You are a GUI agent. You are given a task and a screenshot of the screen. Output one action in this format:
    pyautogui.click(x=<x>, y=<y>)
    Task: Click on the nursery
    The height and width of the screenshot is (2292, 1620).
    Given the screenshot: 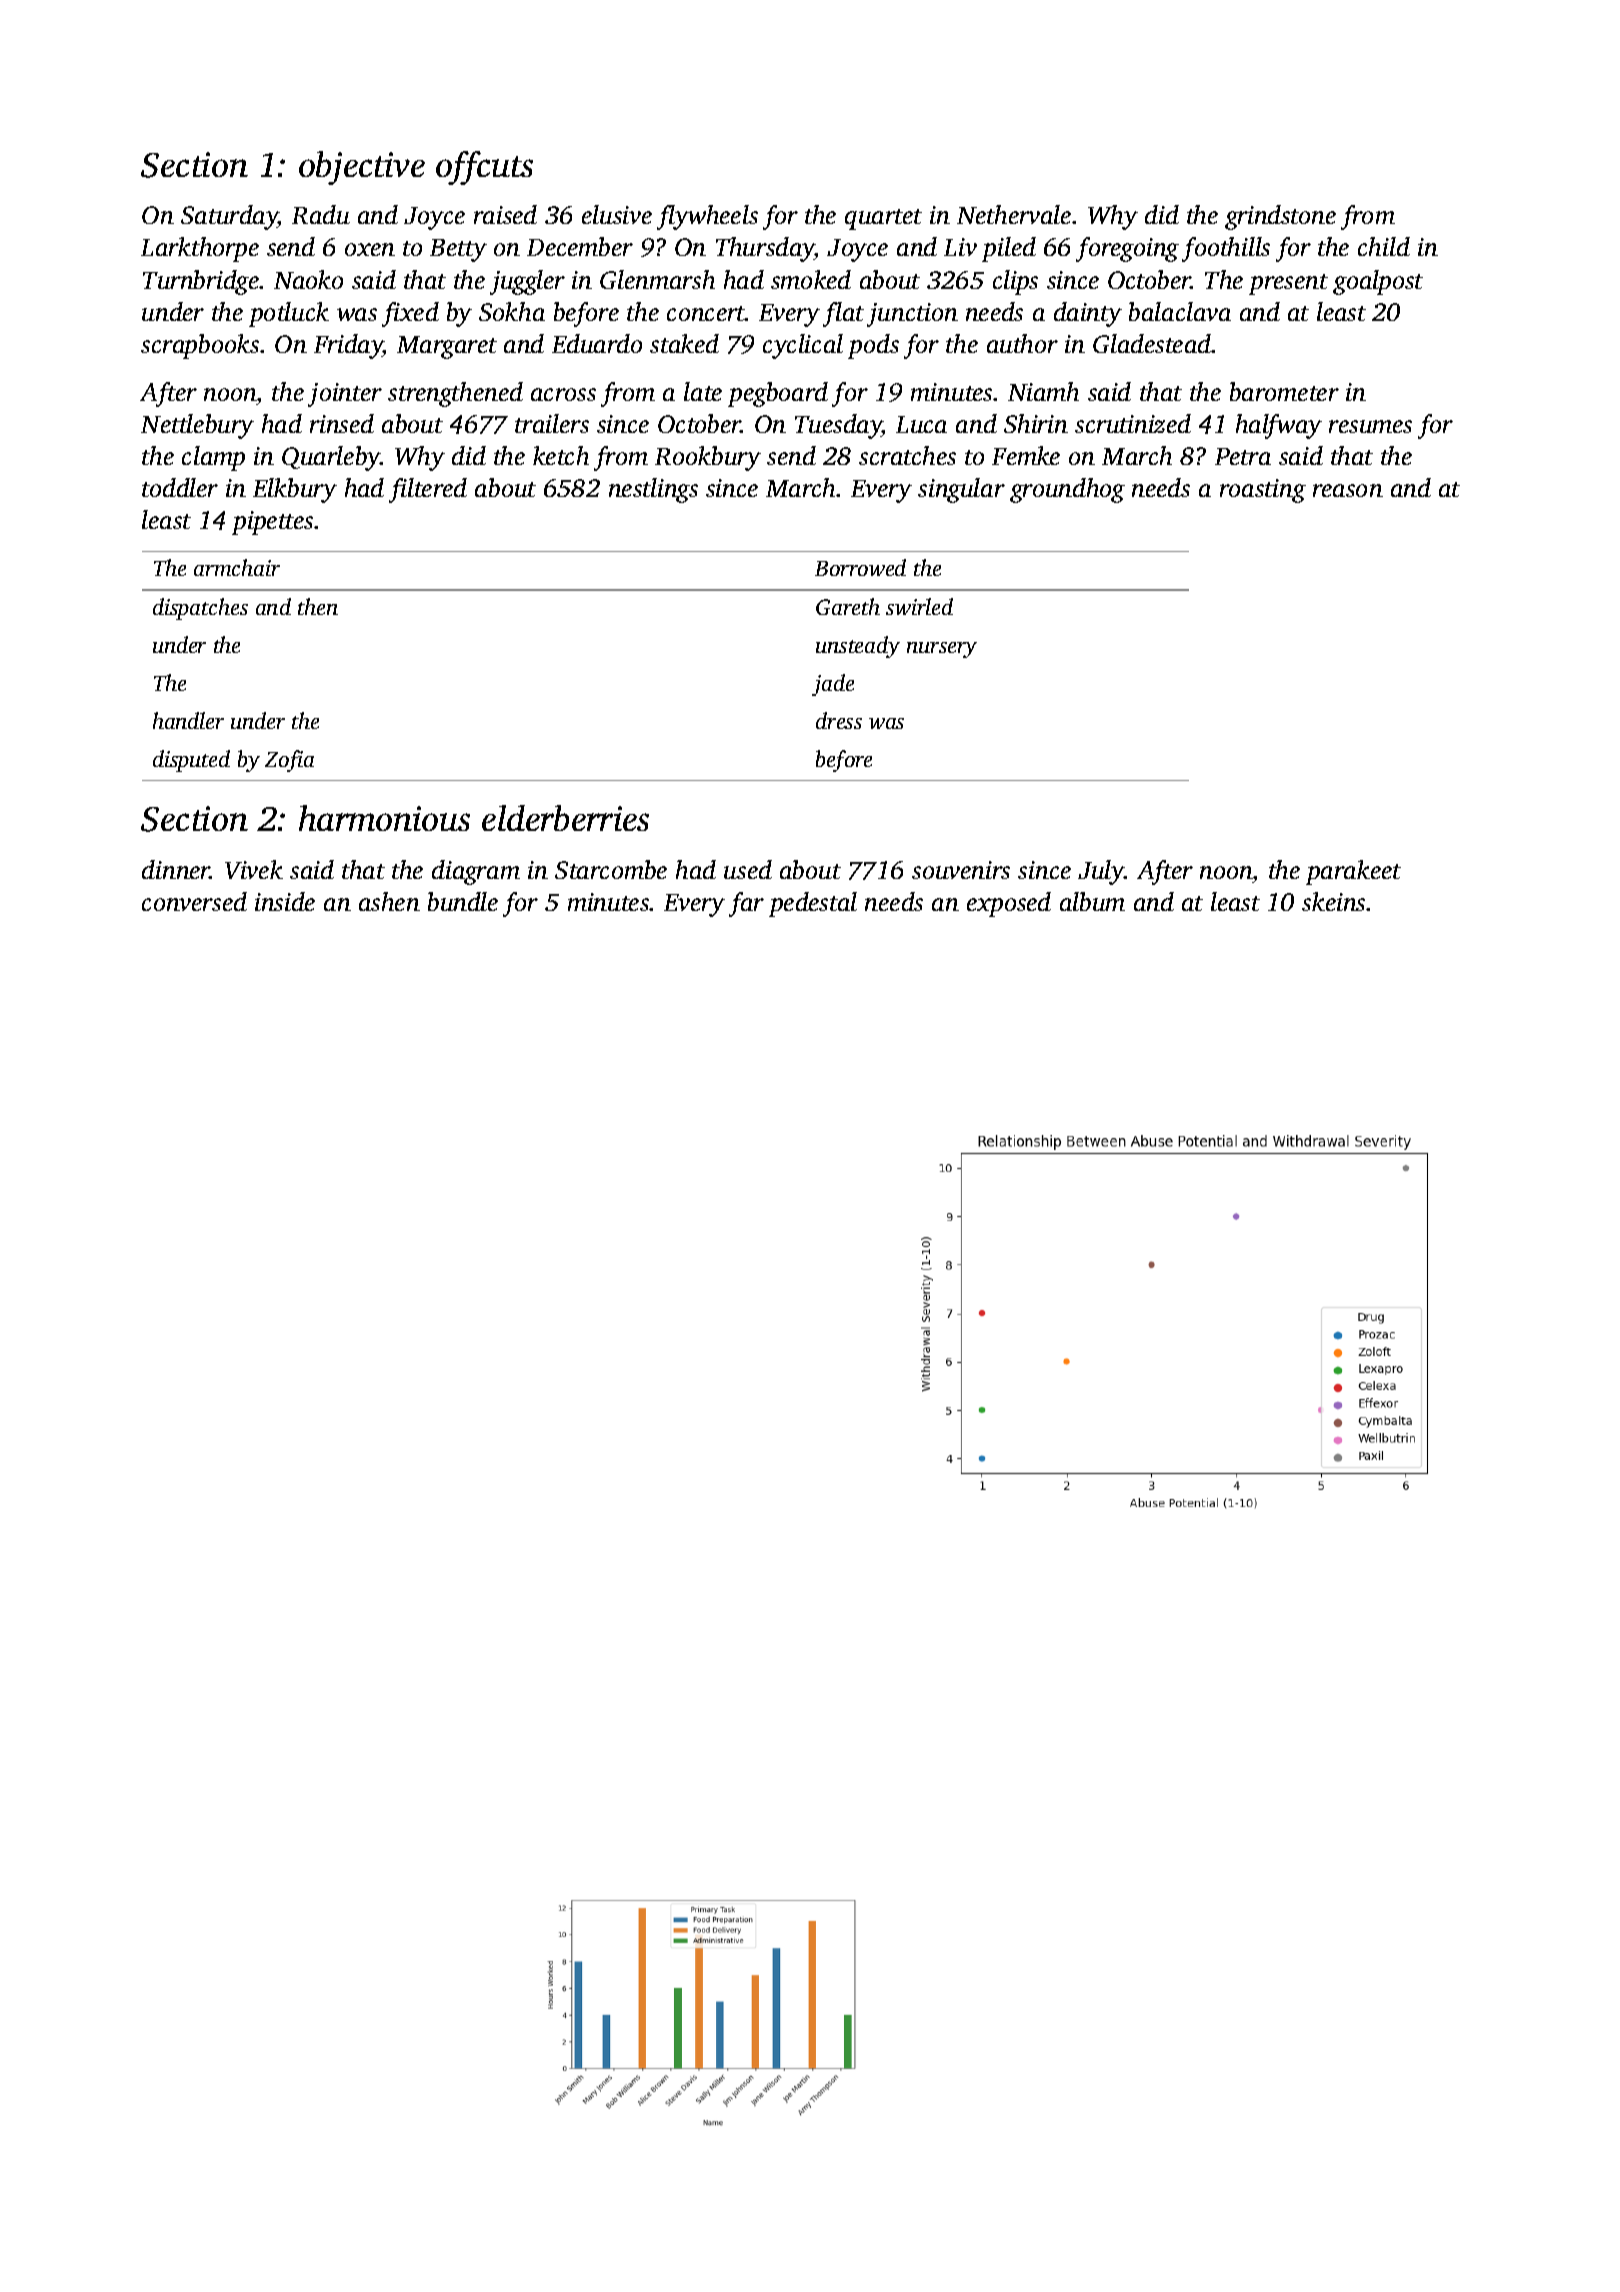 What is the action you would take?
    pyautogui.click(x=942, y=650)
